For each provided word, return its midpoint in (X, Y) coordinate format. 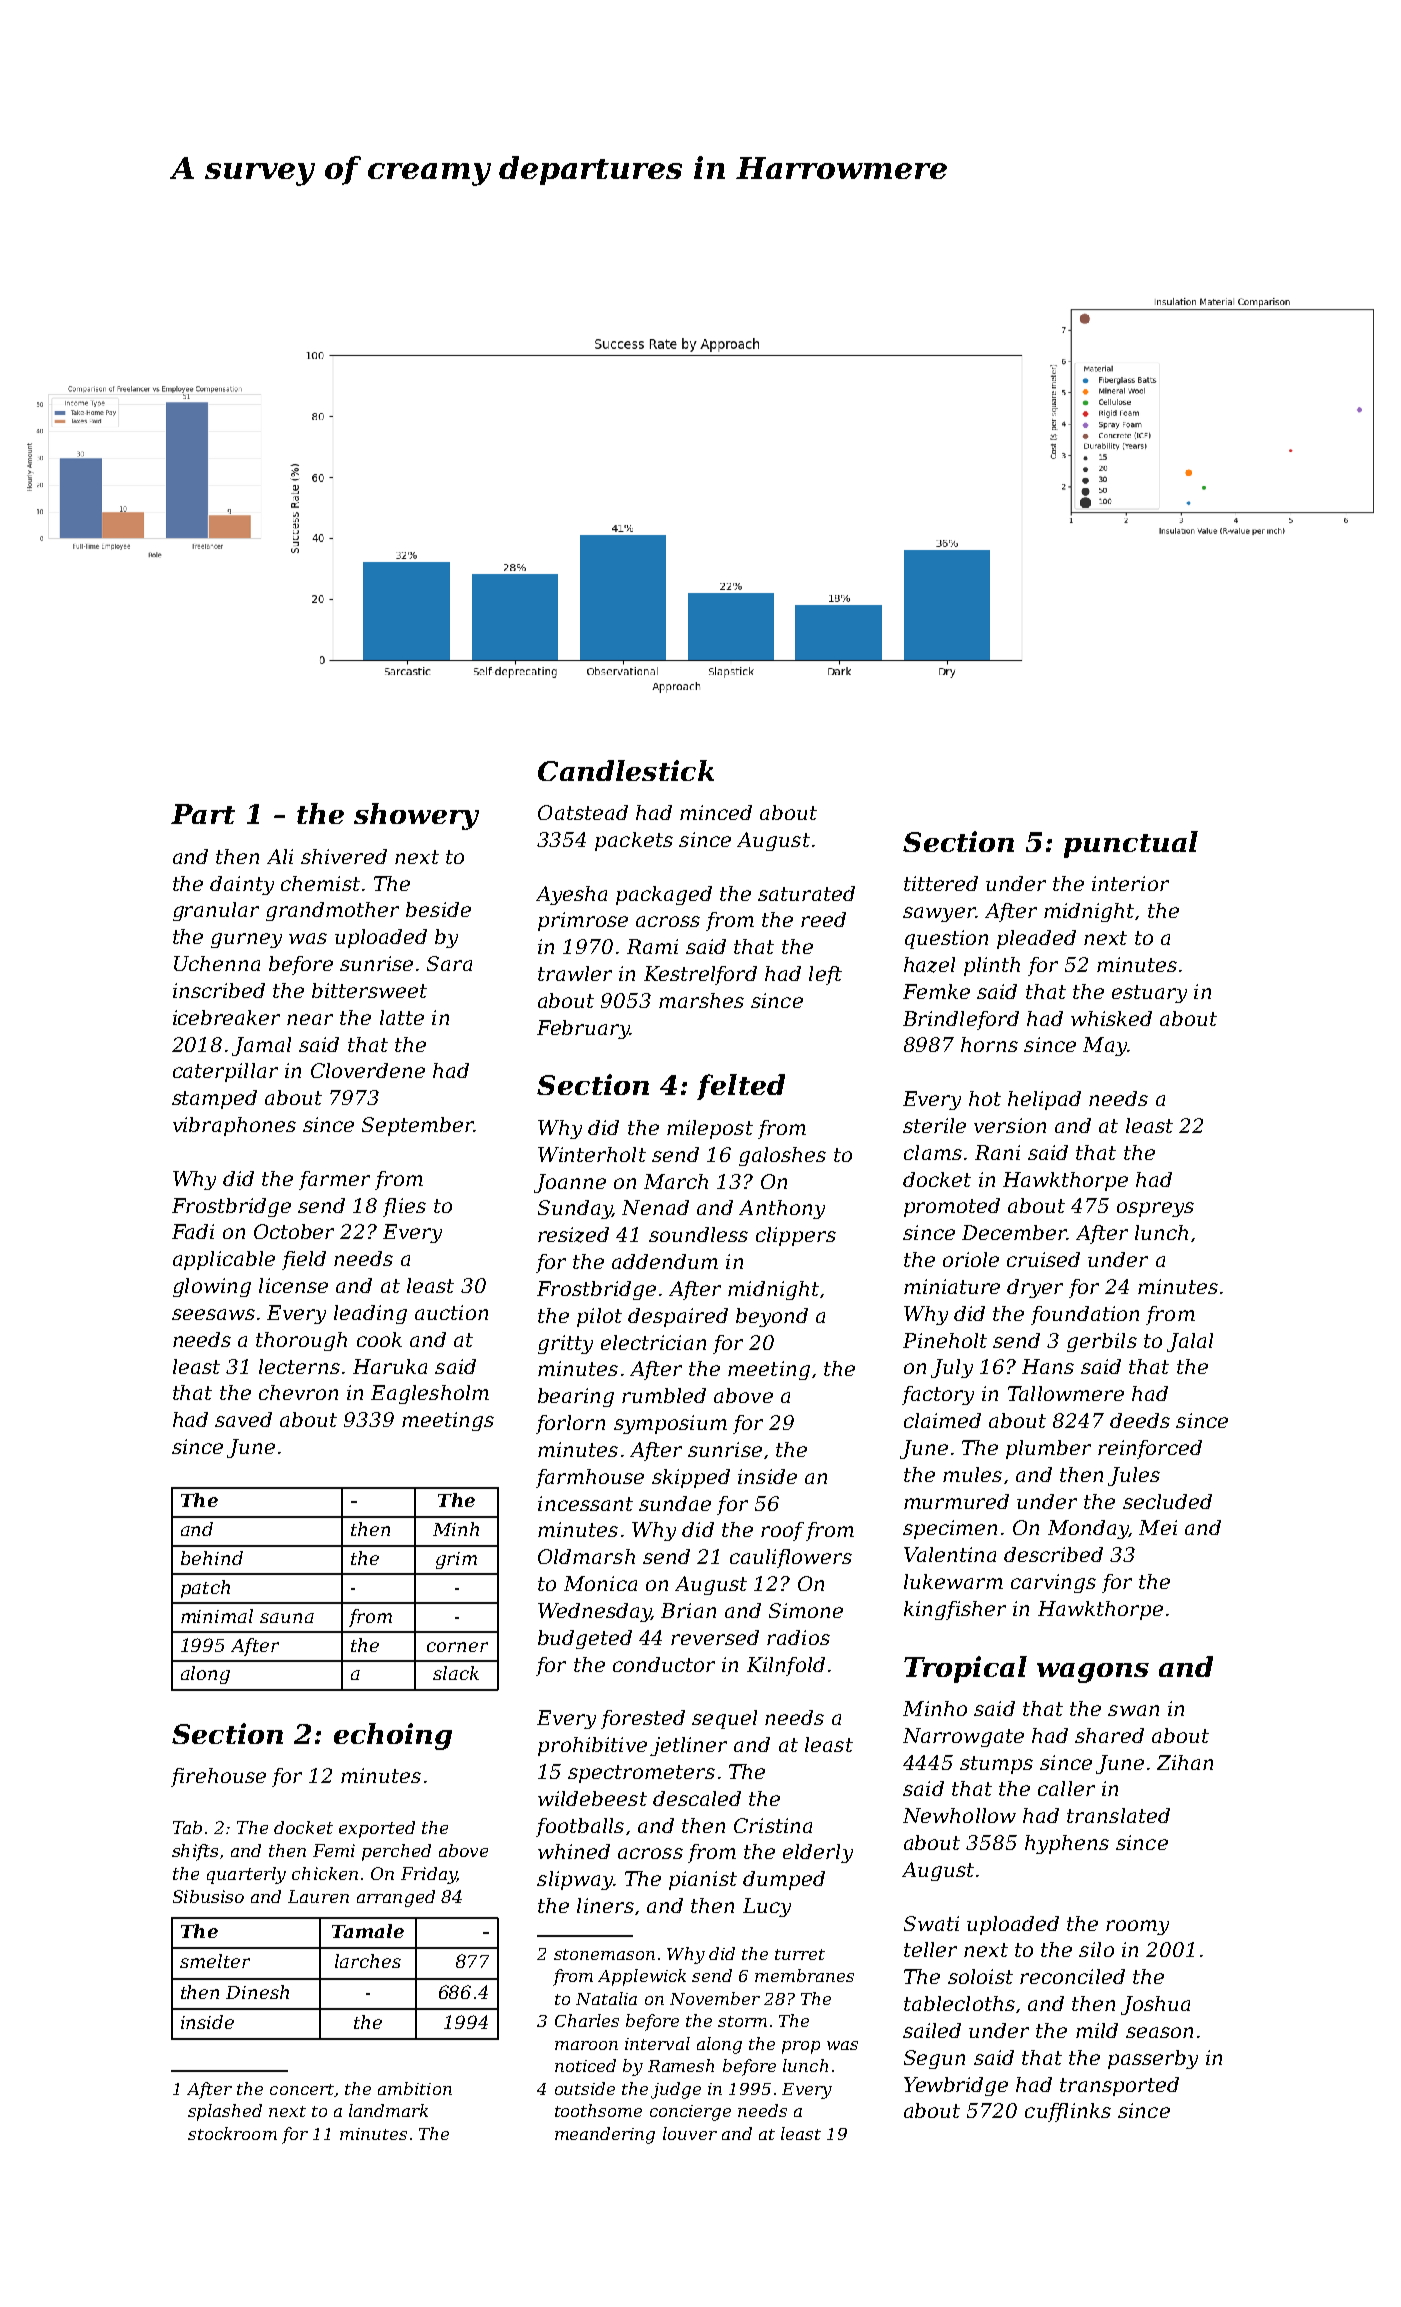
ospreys (1155, 1209)
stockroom (232, 2133)
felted (741, 1087)
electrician (653, 1342)
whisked (1111, 1018)
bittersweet (369, 990)
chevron (298, 1392)
